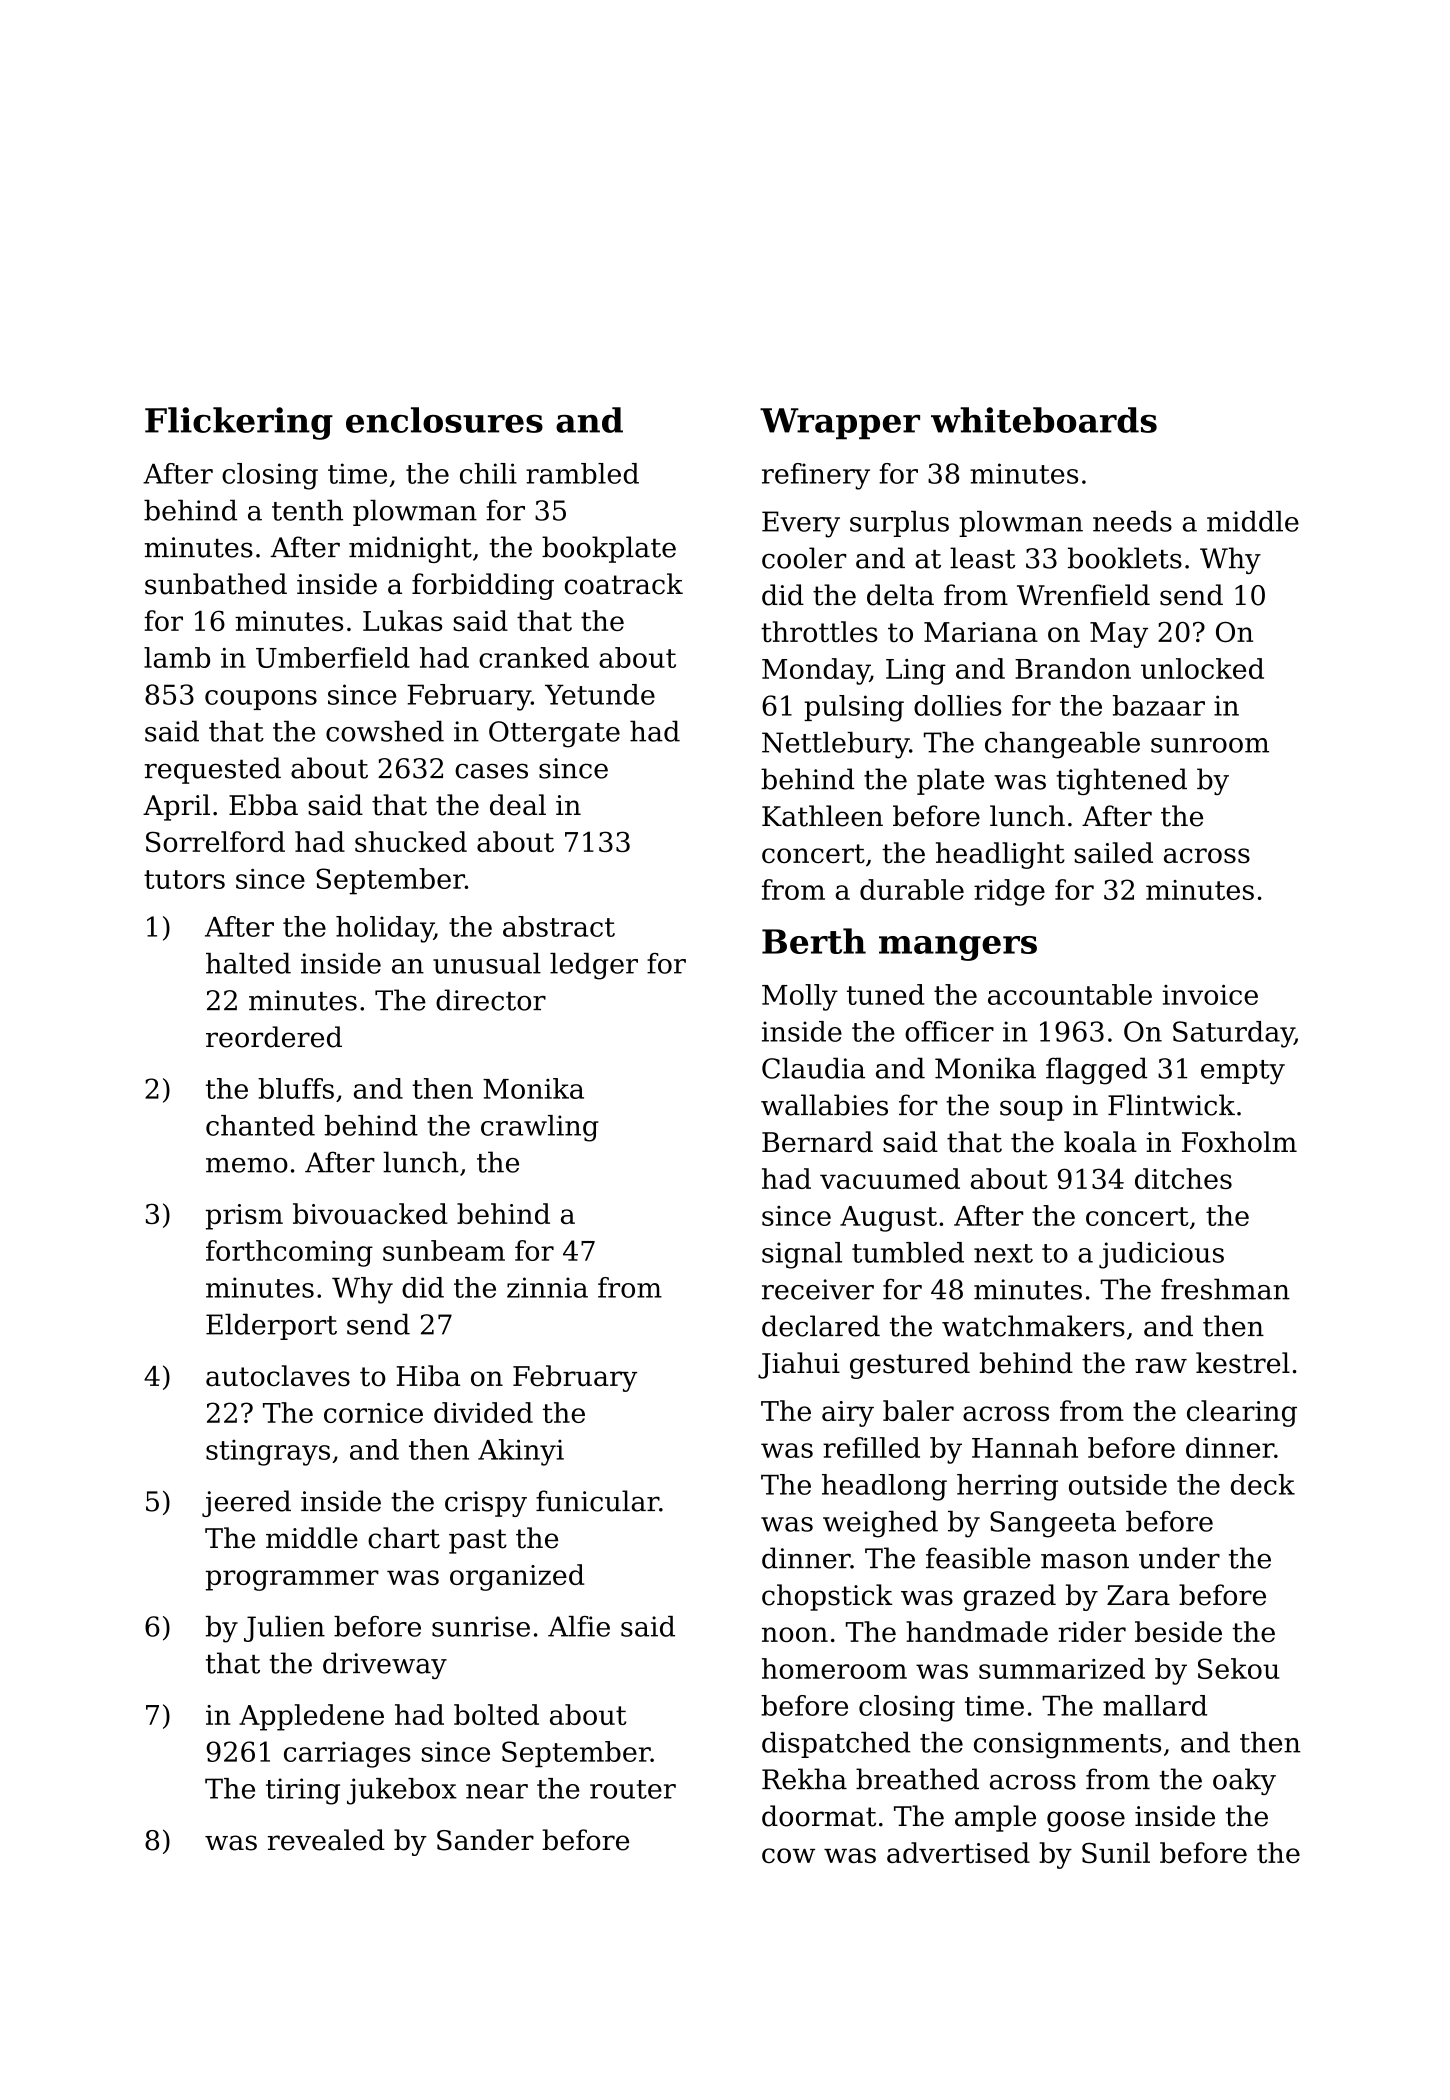 The image size is (1450, 2100). Describe the element at coordinates (880, 1524) in the image. I see `weighed` at that location.
